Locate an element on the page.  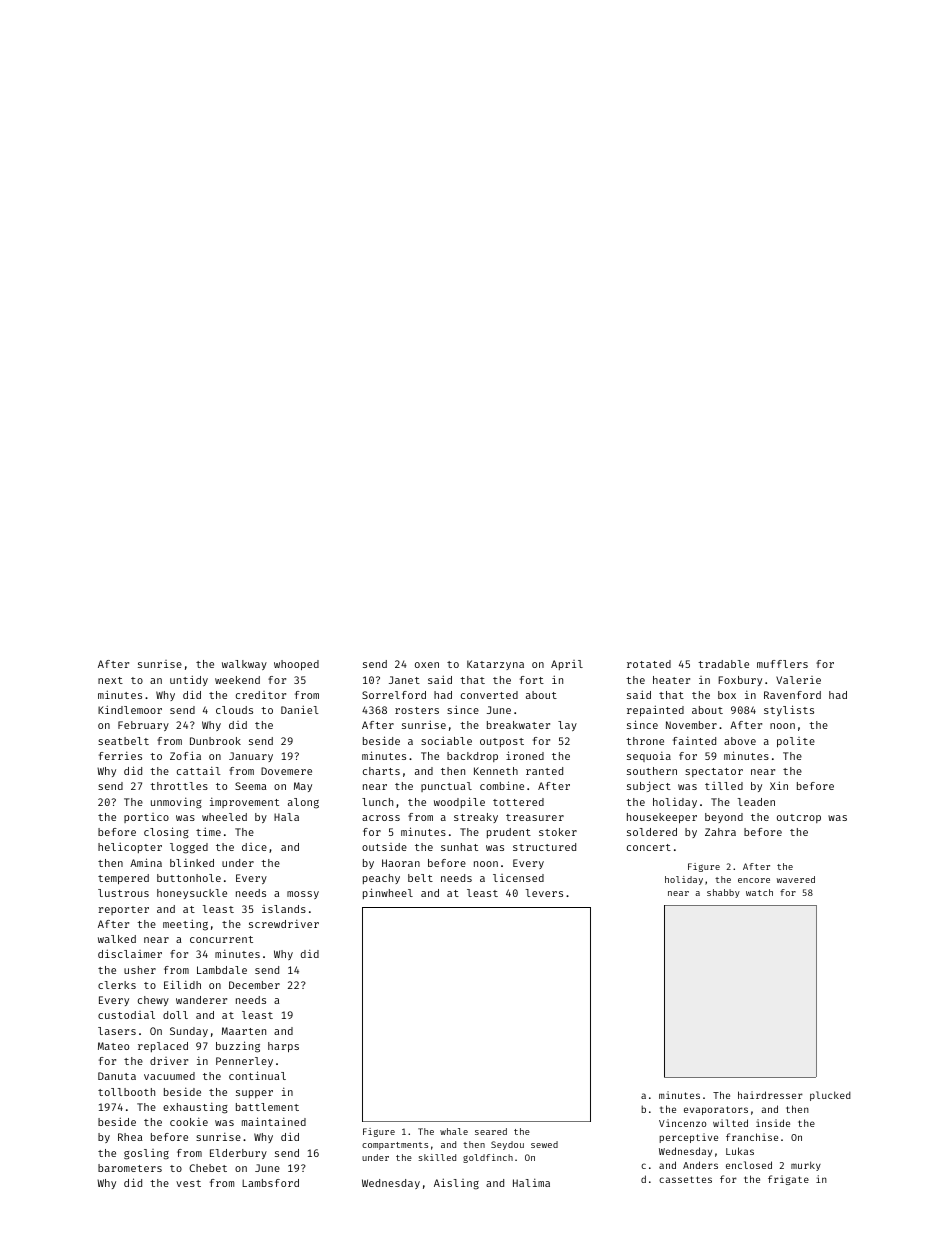
Lambsford is located at coordinates (270, 1183).
